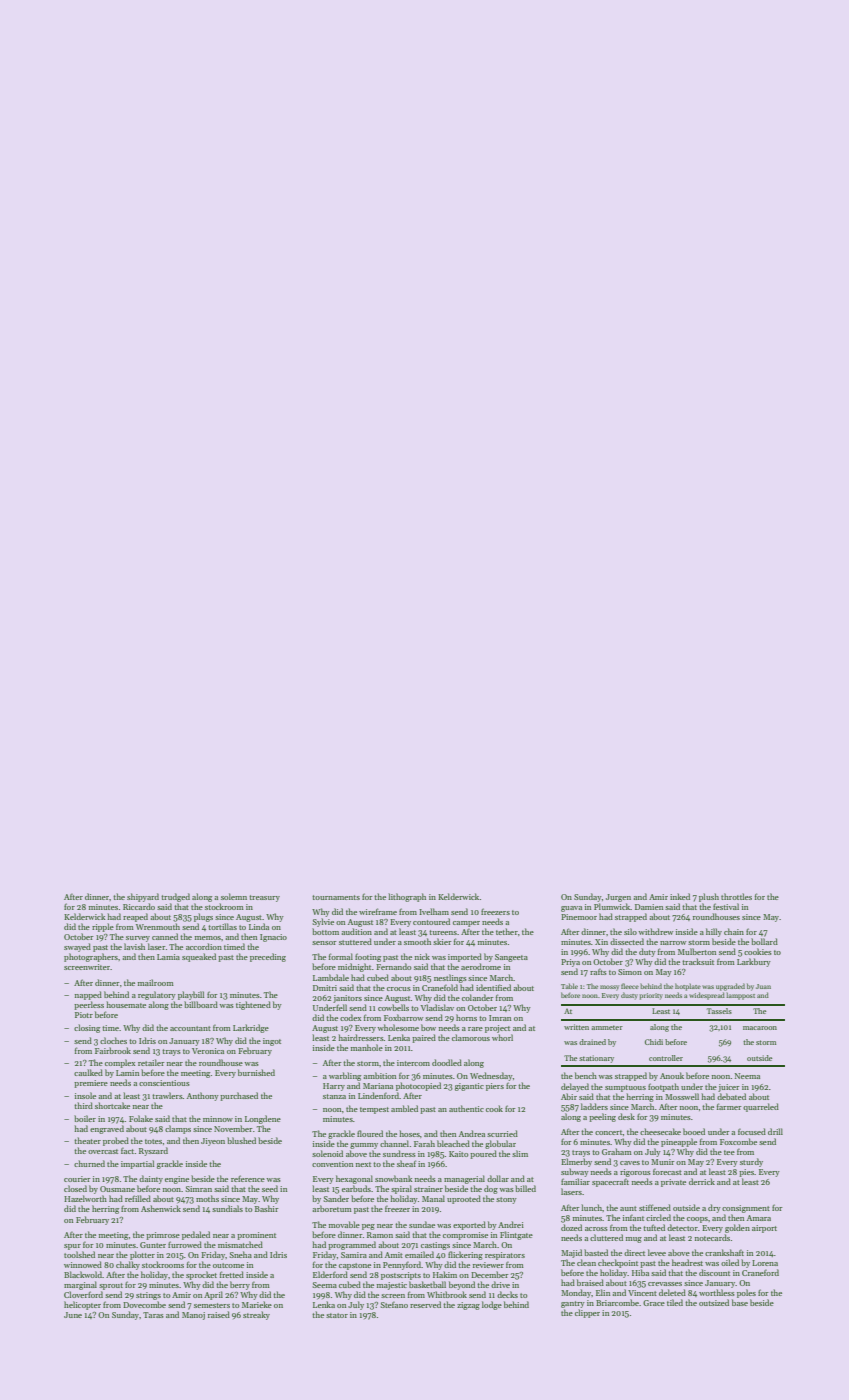  Describe the element at coordinates (257, 1304) in the screenshot. I see `Marieke` at that location.
